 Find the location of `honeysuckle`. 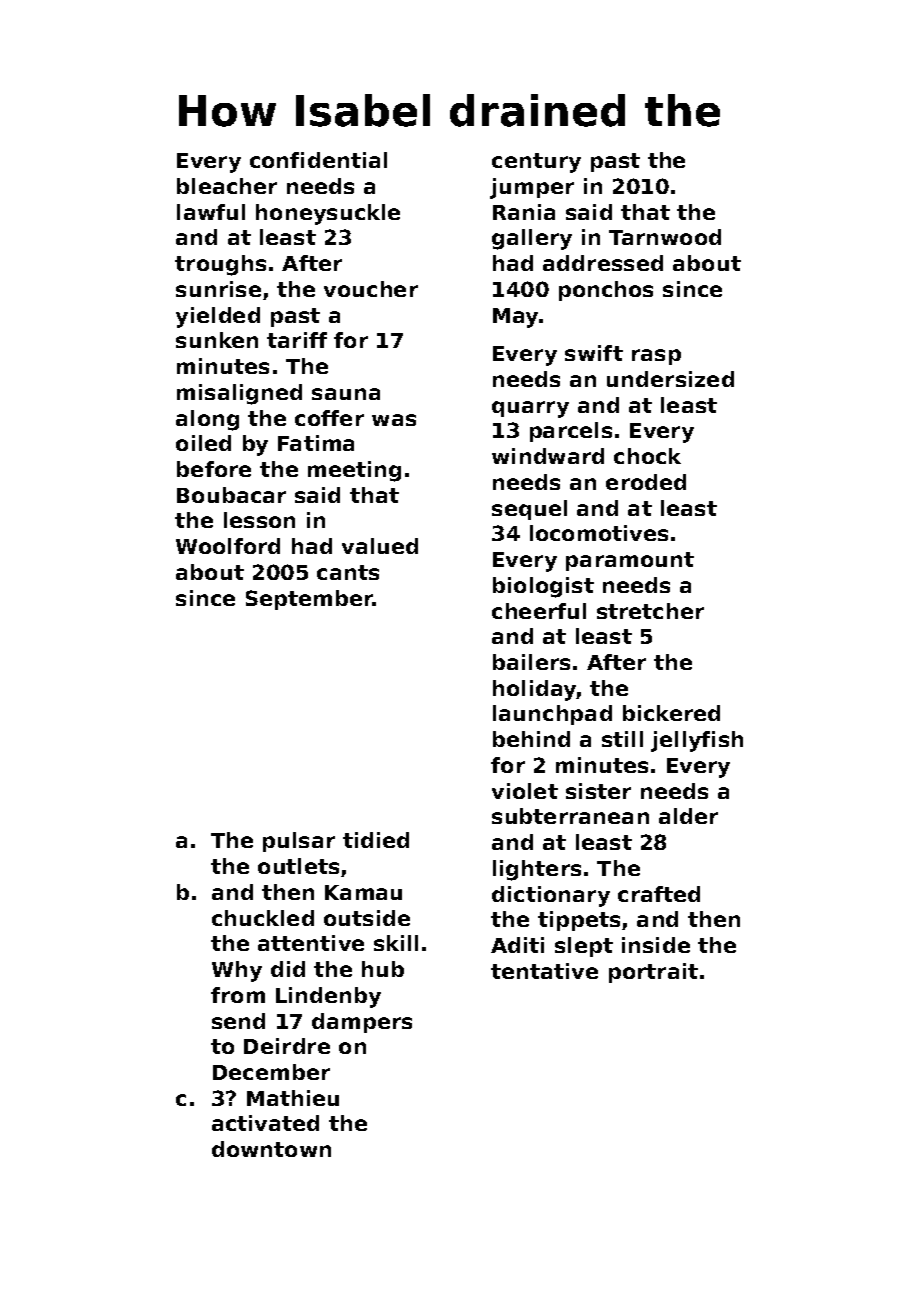

honeysuckle is located at coordinates (328, 214).
